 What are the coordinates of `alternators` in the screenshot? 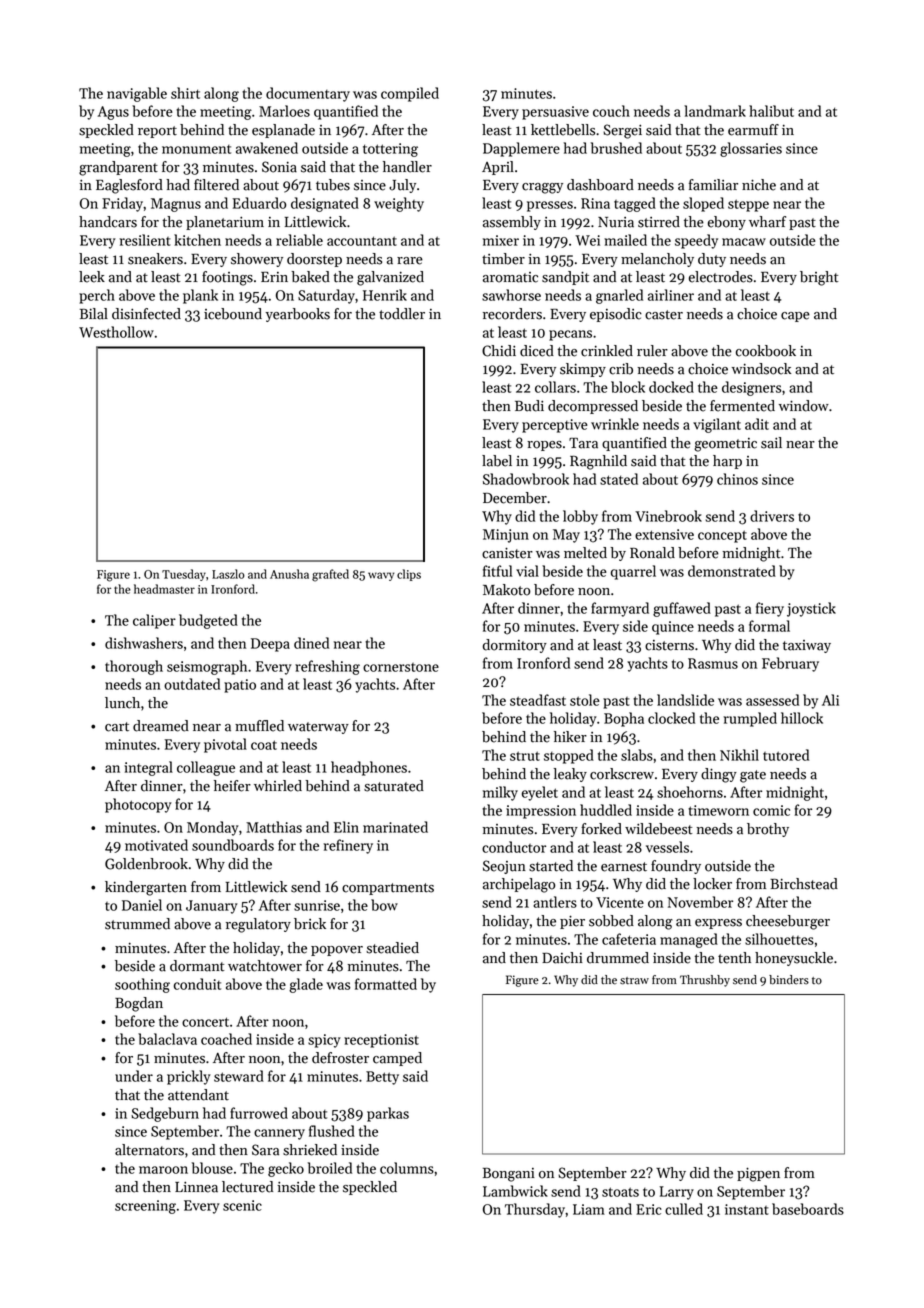 It's located at (149, 1150).
